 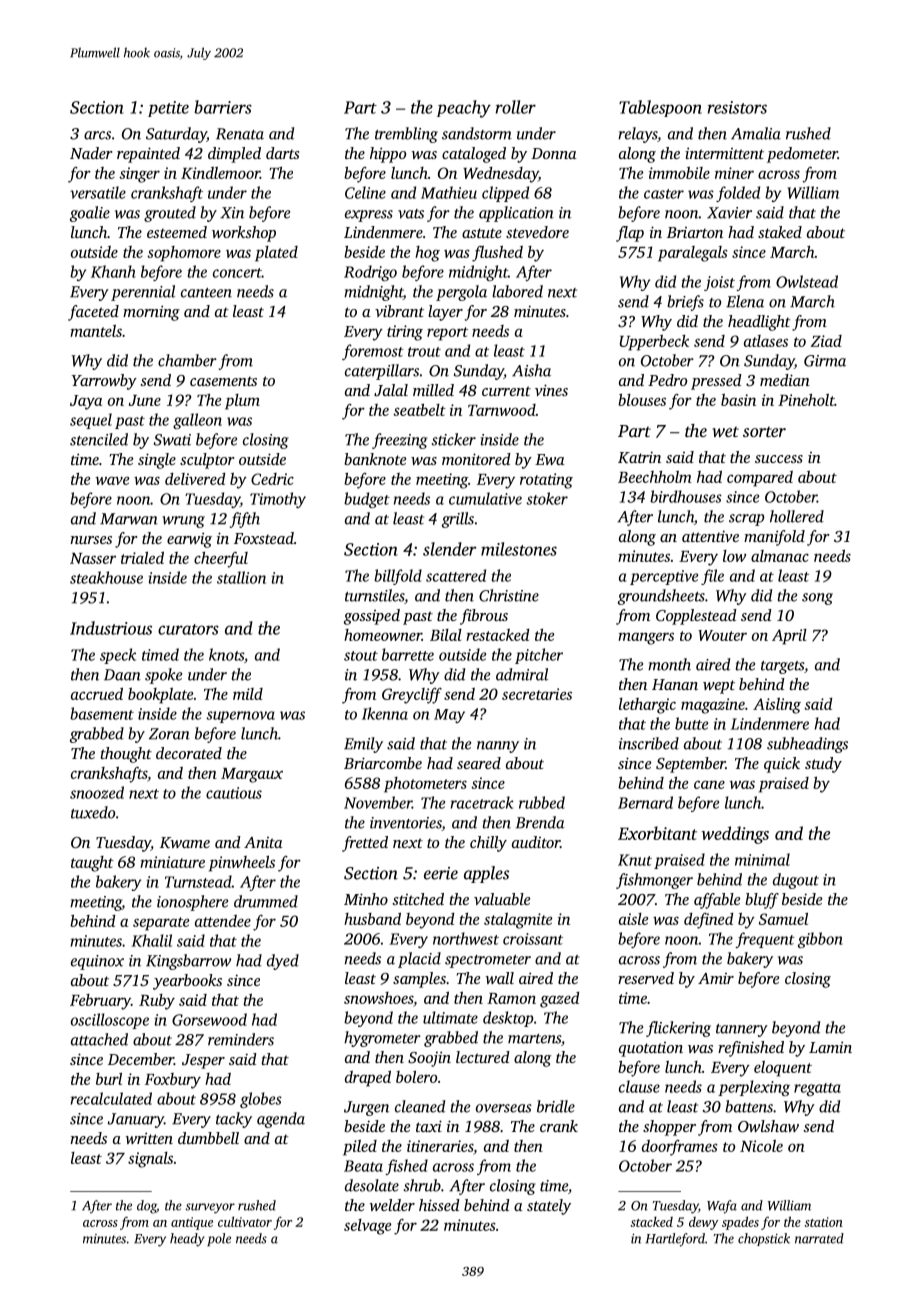 I want to click on stallion, so click(x=241, y=577).
